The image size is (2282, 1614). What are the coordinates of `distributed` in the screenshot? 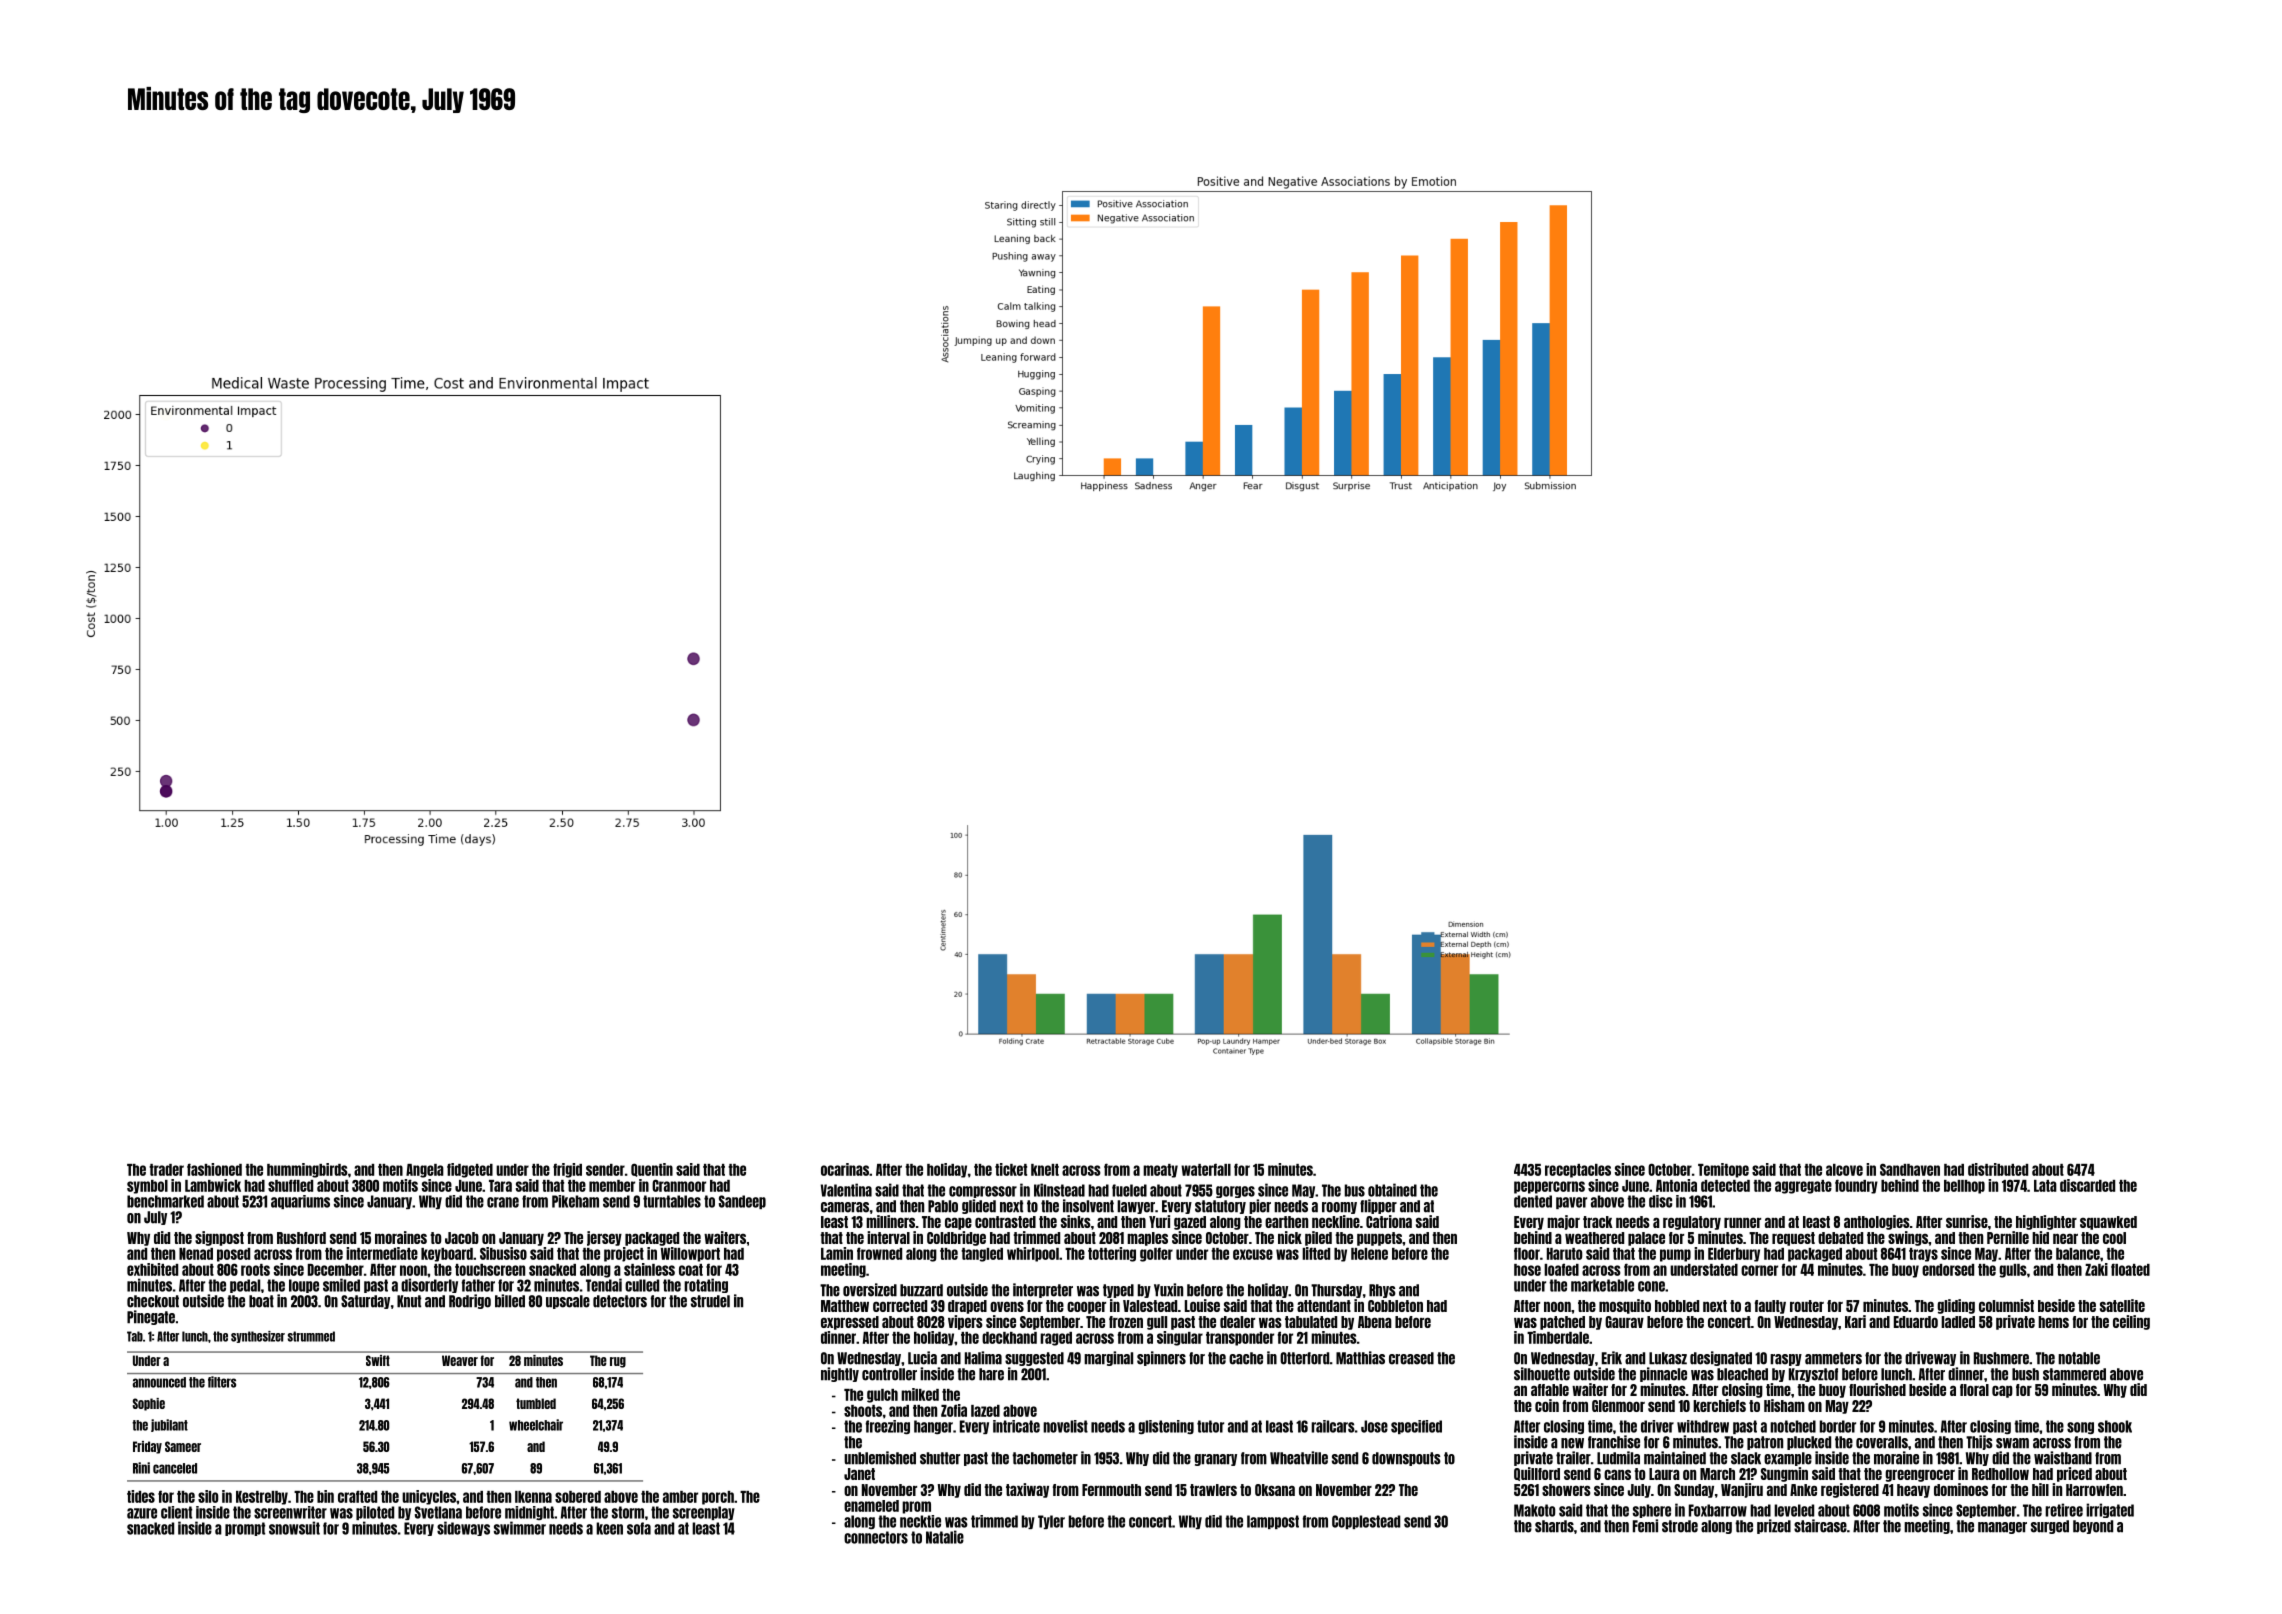 It's located at (1998, 1169).
